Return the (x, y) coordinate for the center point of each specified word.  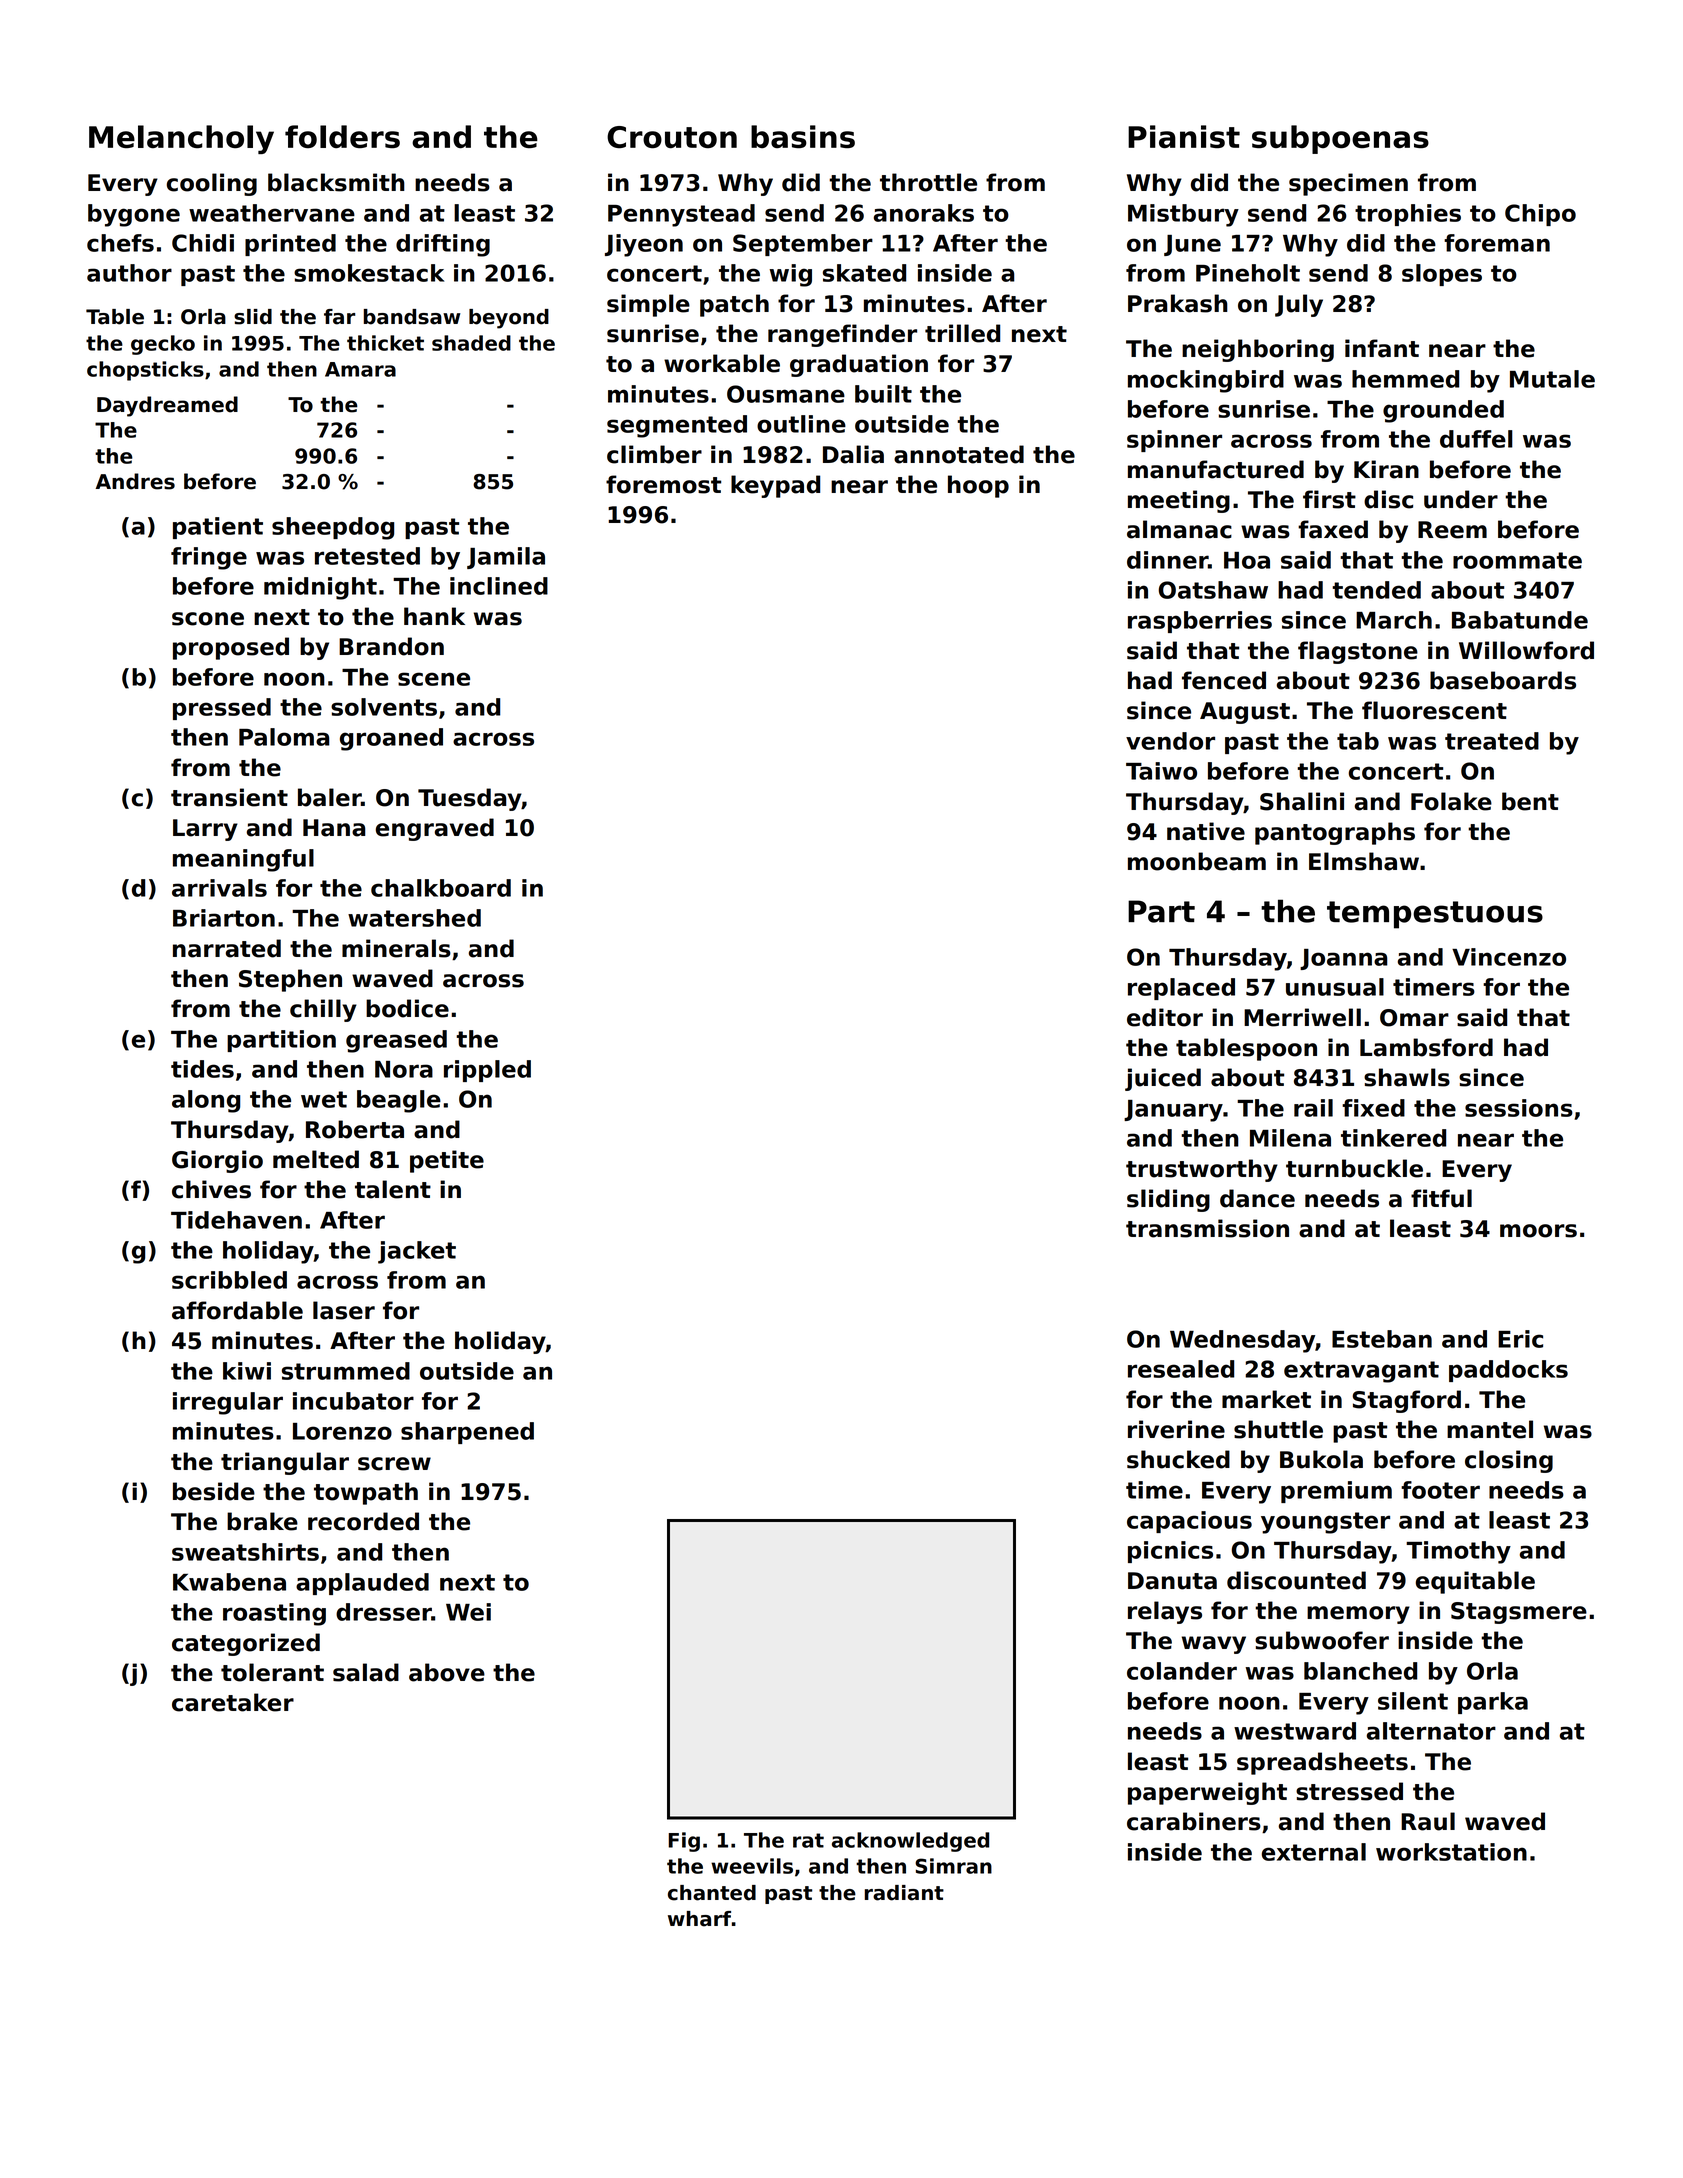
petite (447, 1161)
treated (1492, 741)
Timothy (1458, 1552)
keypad (775, 486)
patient (218, 528)
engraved (435, 829)
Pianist (1184, 137)
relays (1165, 1612)
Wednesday (1242, 1341)
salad (366, 1672)
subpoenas (1340, 139)
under (1461, 499)
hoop (978, 486)
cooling (212, 184)
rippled (487, 1071)
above (447, 1672)
